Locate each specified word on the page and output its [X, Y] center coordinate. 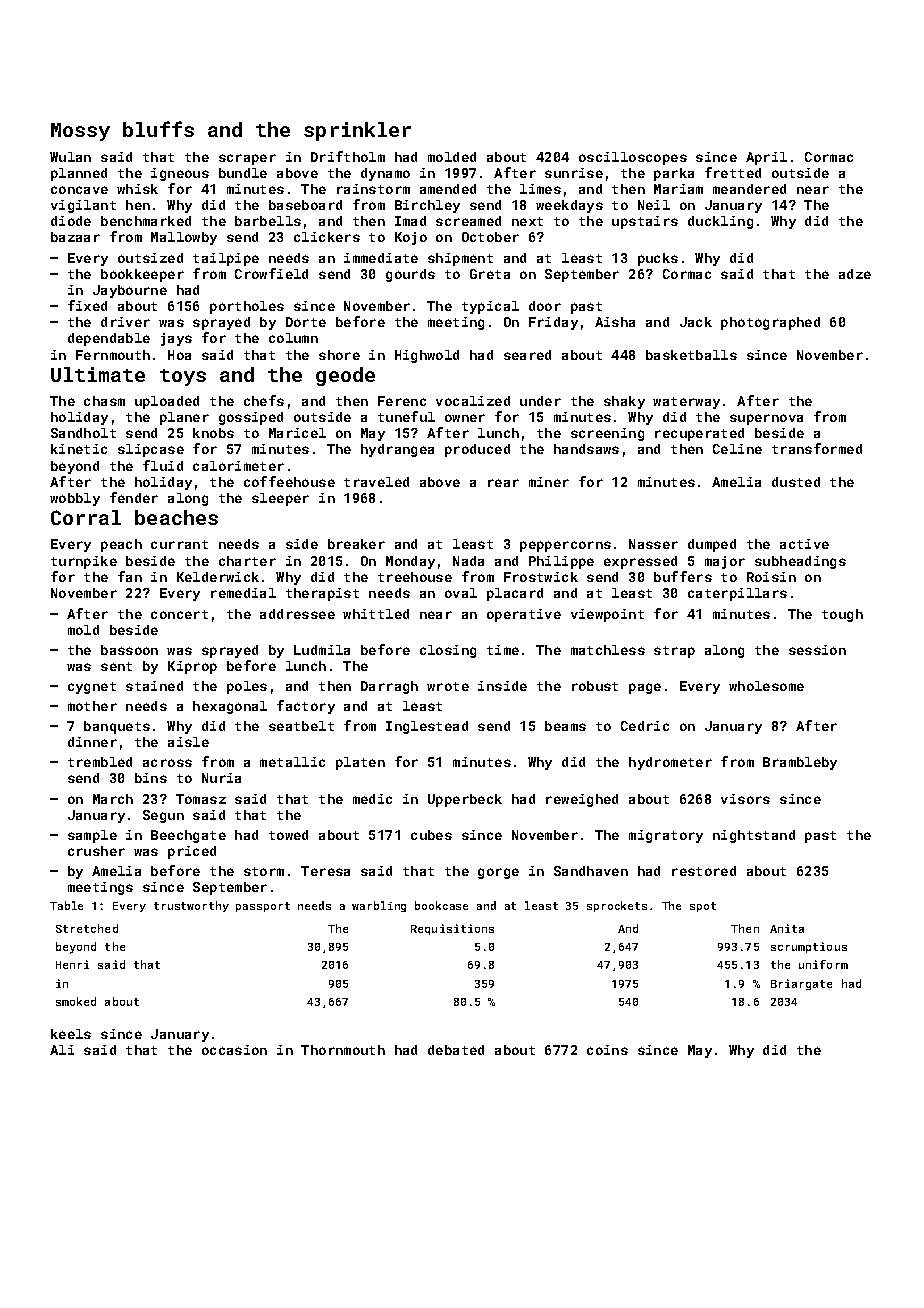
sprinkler [357, 131]
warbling [379, 906]
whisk [137, 189]
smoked [76, 1001]
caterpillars [737, 594]
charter [247, 561]
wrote [448, 686]
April [766, 158]
